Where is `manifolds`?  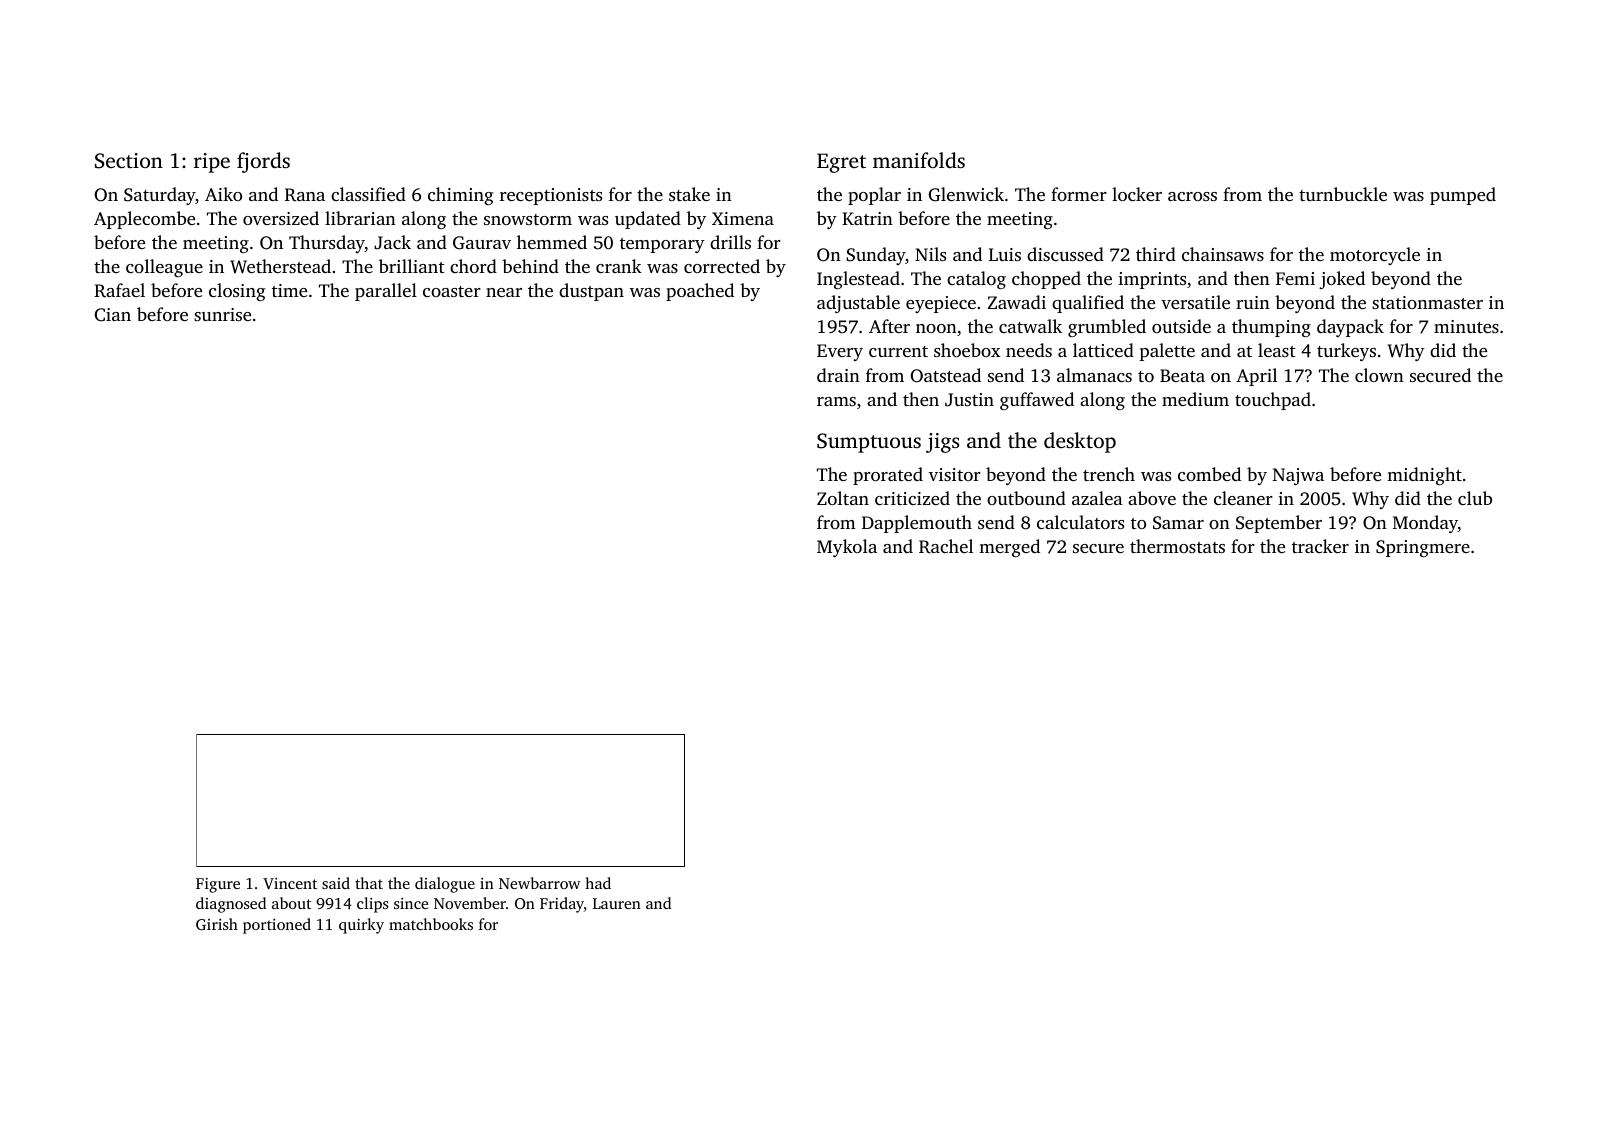
manifolds is located at coordinates (919, 160).
